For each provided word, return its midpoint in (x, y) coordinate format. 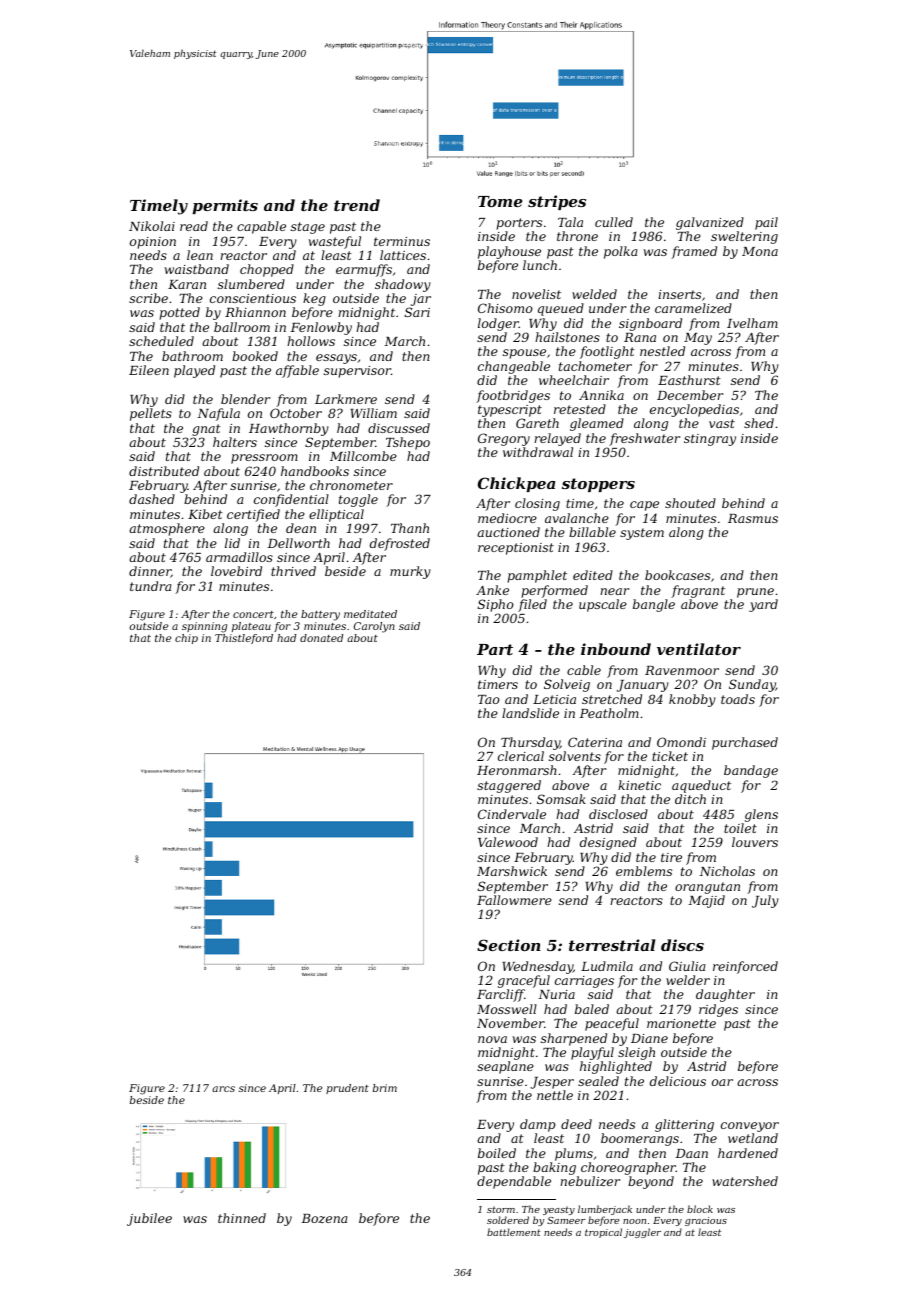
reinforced (745, 967)
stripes (557, 202)
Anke (492, 590)
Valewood (508, 842)
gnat (206, 430)
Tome (500, 201)
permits (225, 206)
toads (738, 699)
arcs (223, 1089)
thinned (242, 1218)
